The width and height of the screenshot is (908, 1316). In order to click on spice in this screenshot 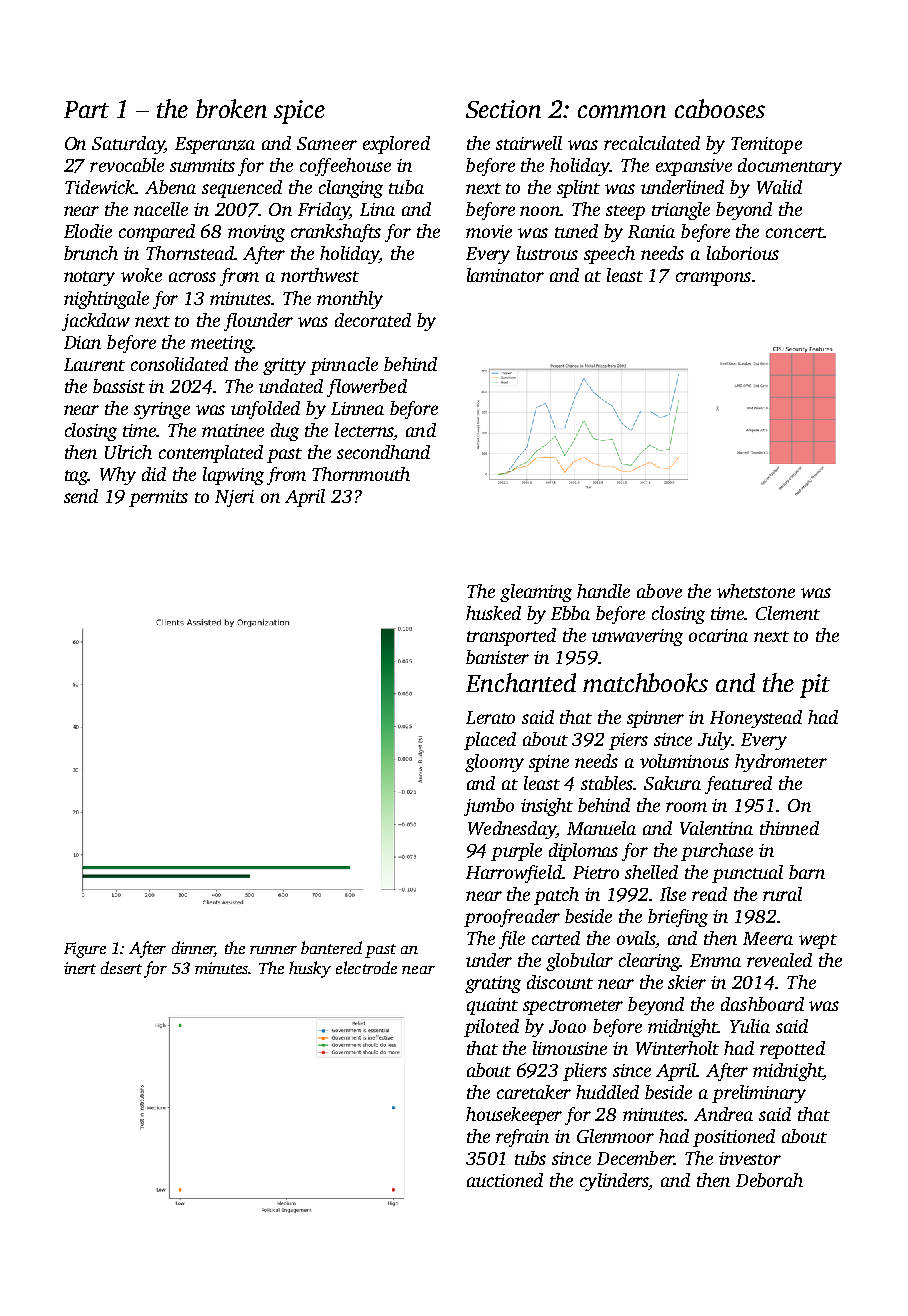, I will do `click(299, 112)`.
